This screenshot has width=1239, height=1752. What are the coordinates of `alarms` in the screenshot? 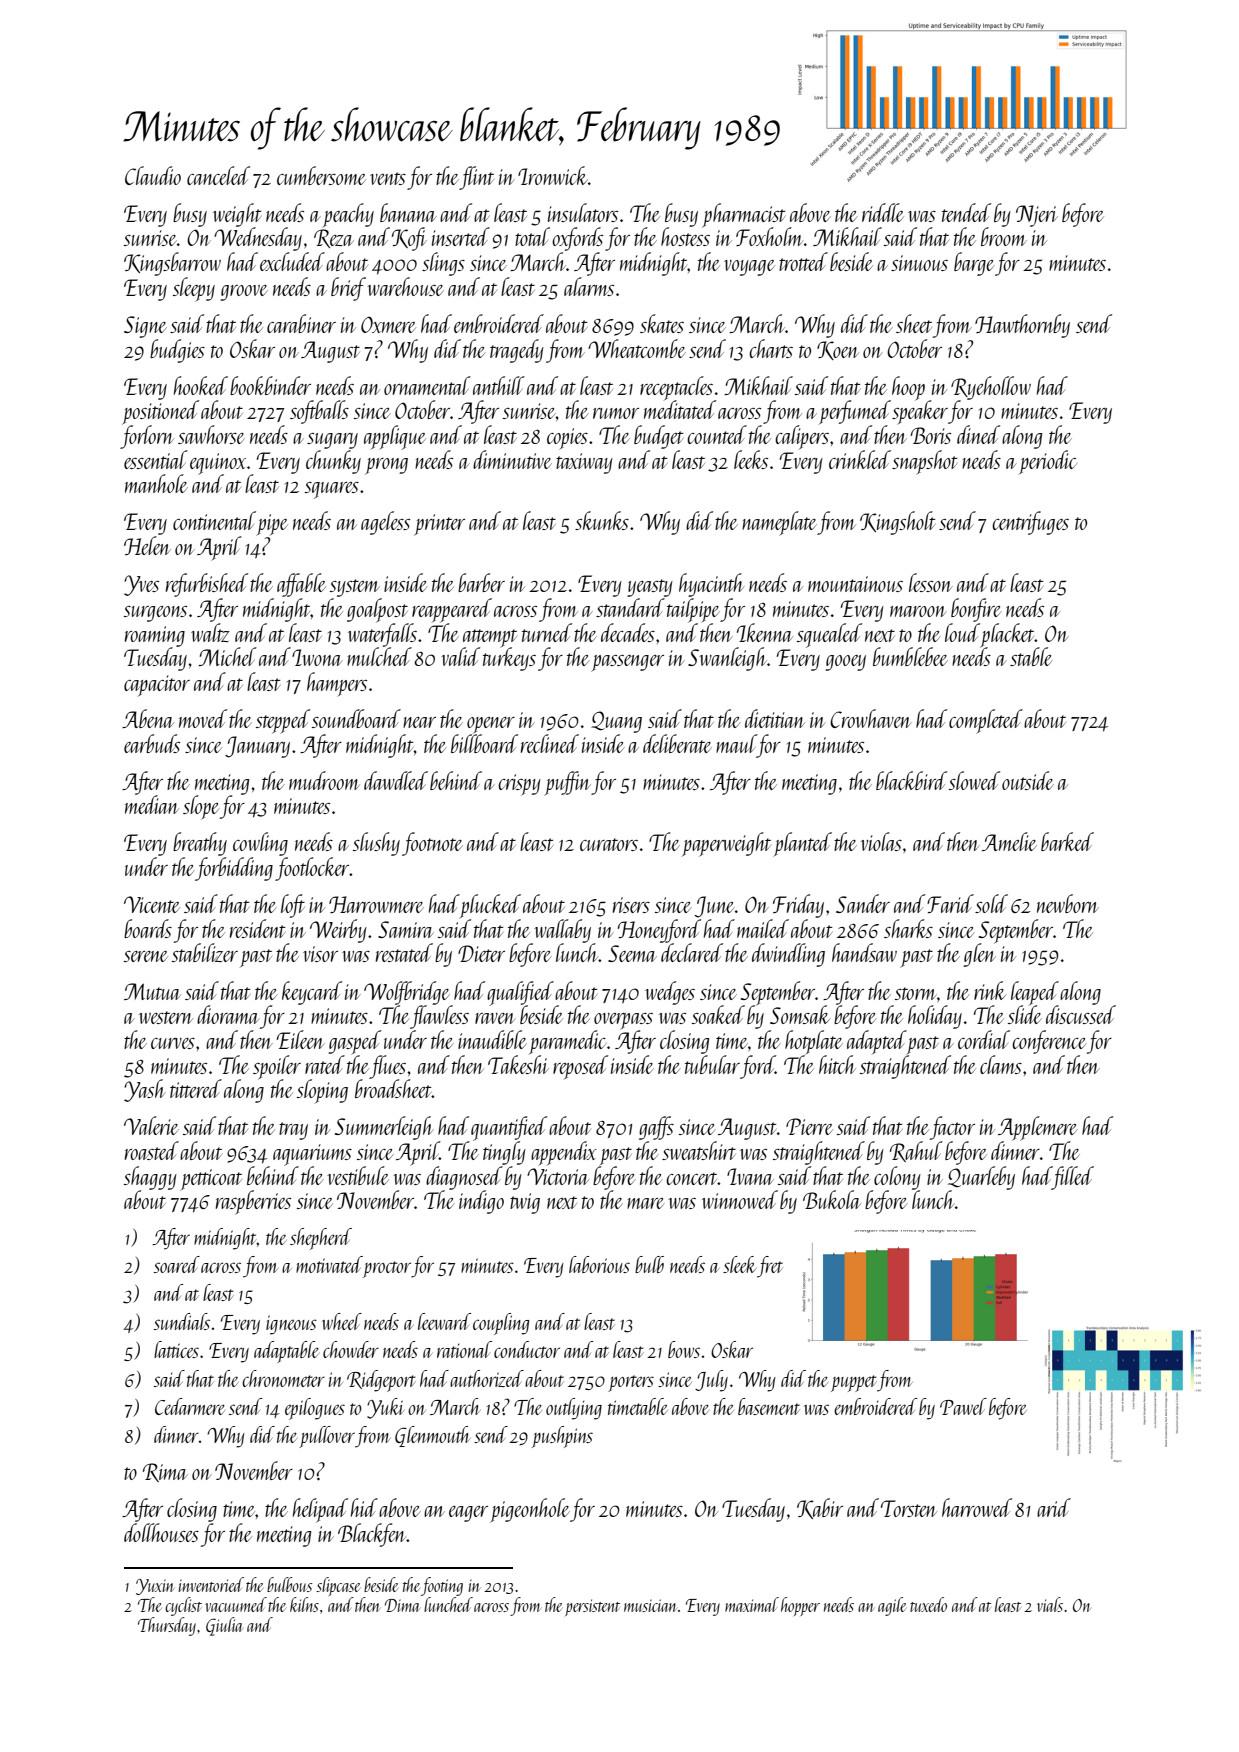 It's located at (589, 286).
